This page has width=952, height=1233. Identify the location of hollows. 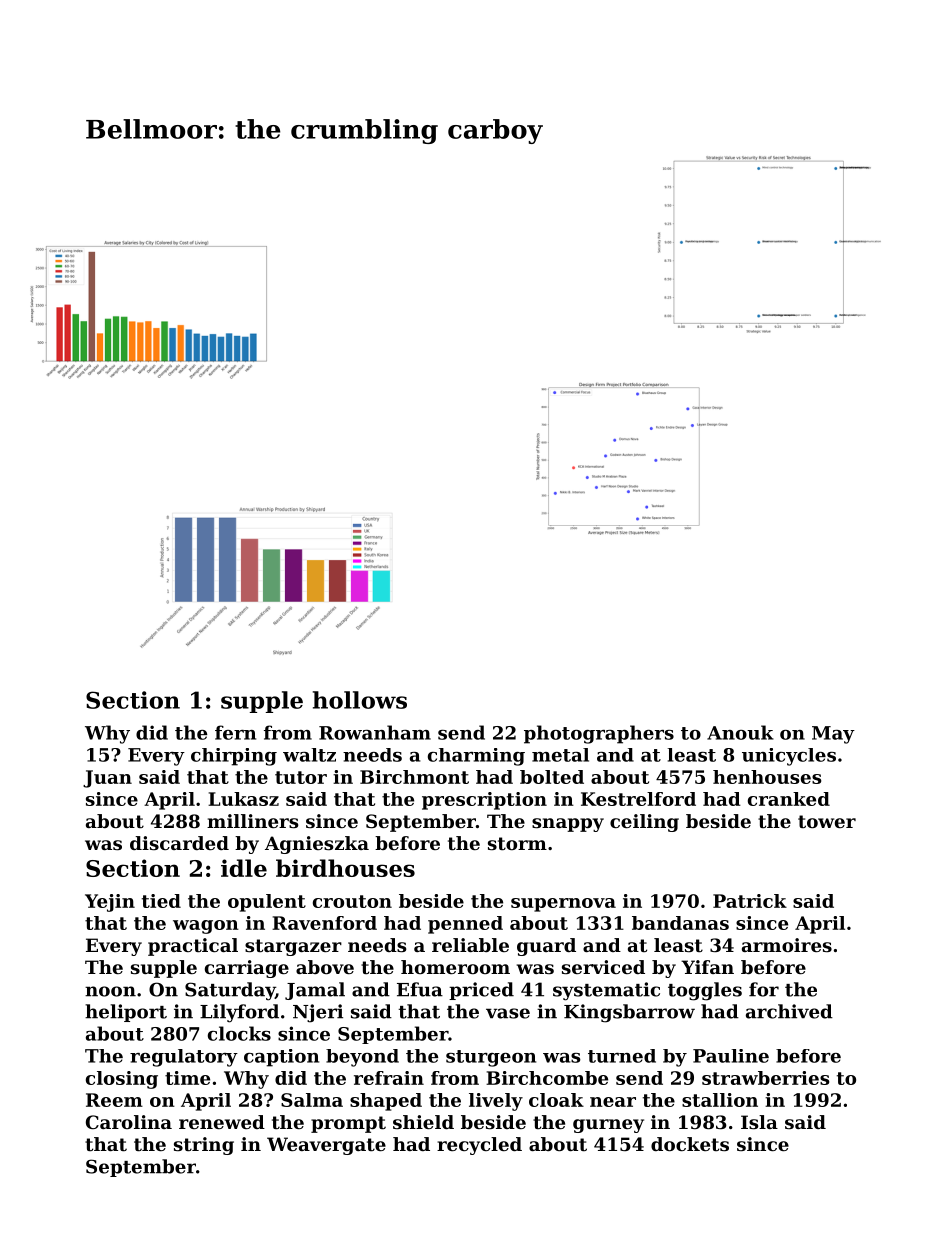
(360, 700).
